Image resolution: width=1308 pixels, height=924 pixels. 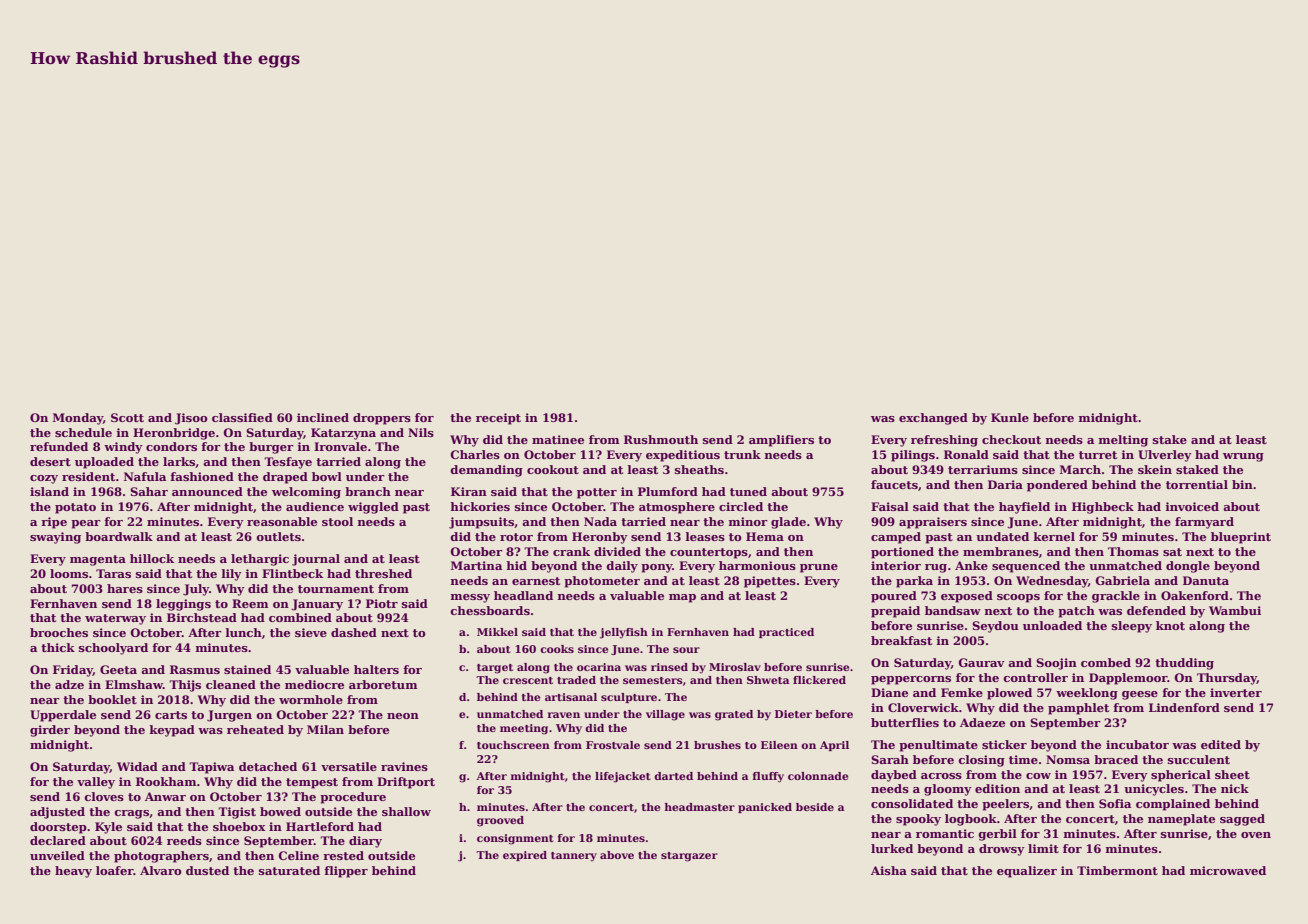 What do you see at coordinates (403, 716) in the document?
I see `neon` at bounding box center [403, 716].
